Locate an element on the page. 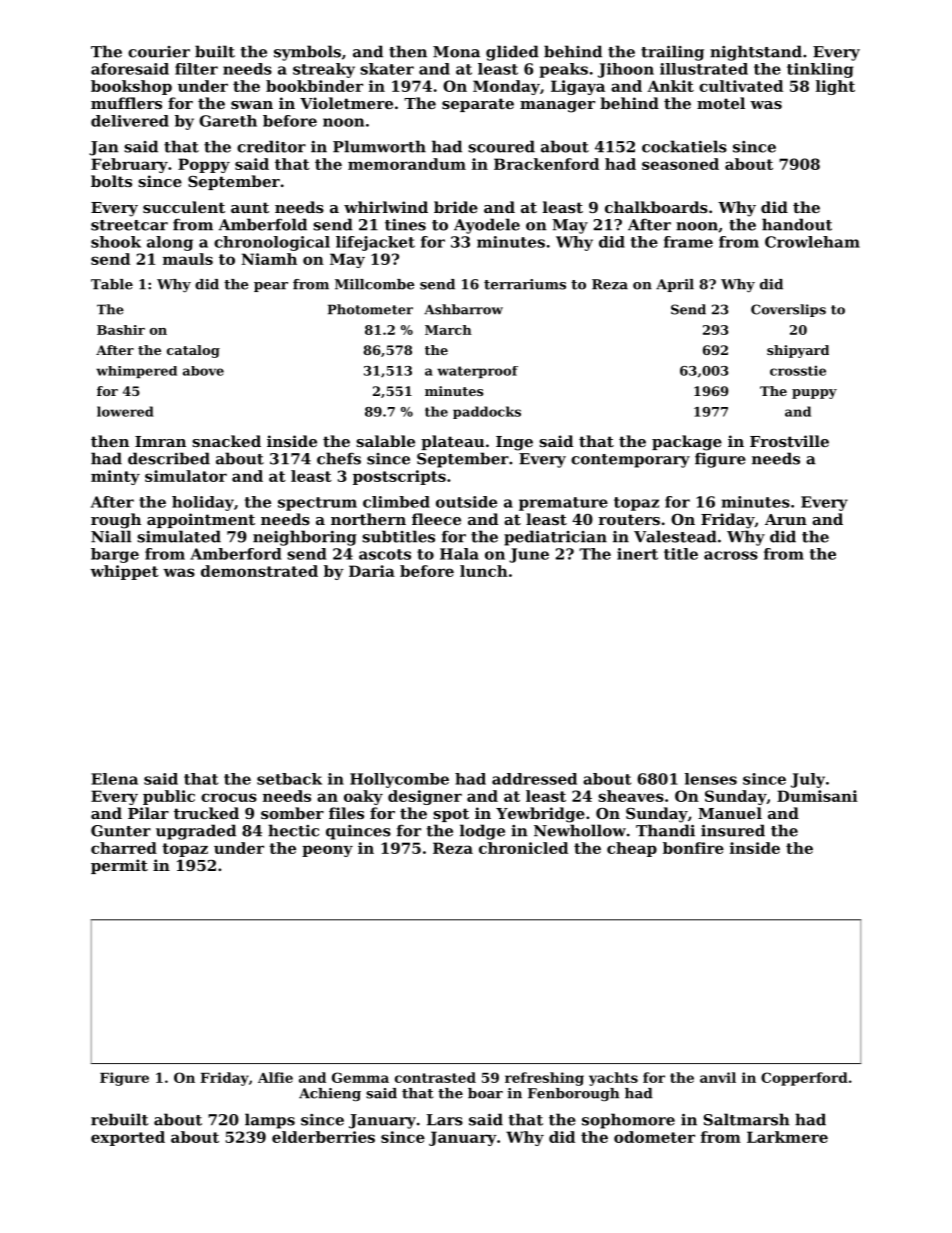 The width and height of the image is (952, 1233). lodge is located at coordinates (482, 832).
